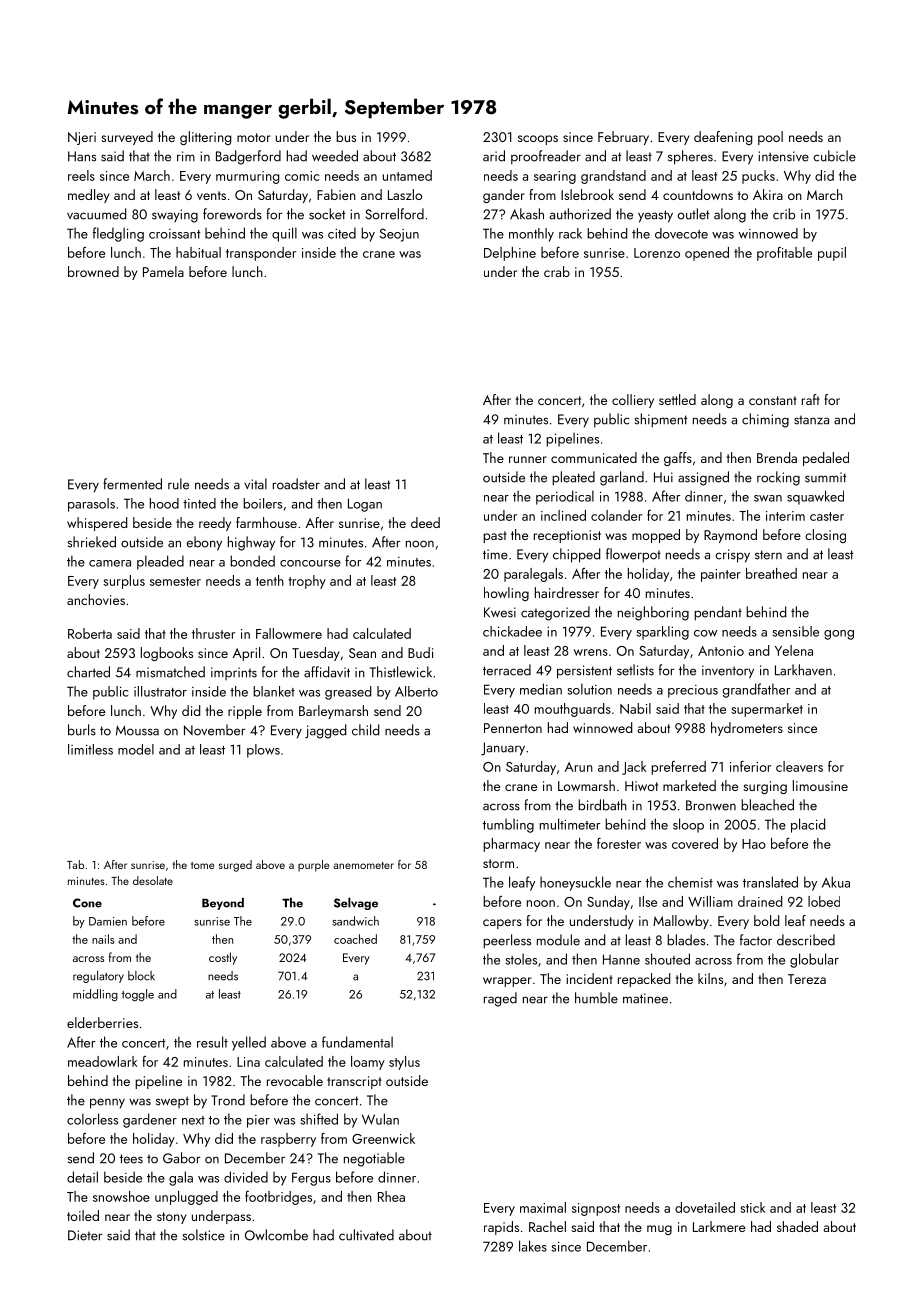 This page has height=1308, width=924. I want to click on raged, so click(500, 999).
